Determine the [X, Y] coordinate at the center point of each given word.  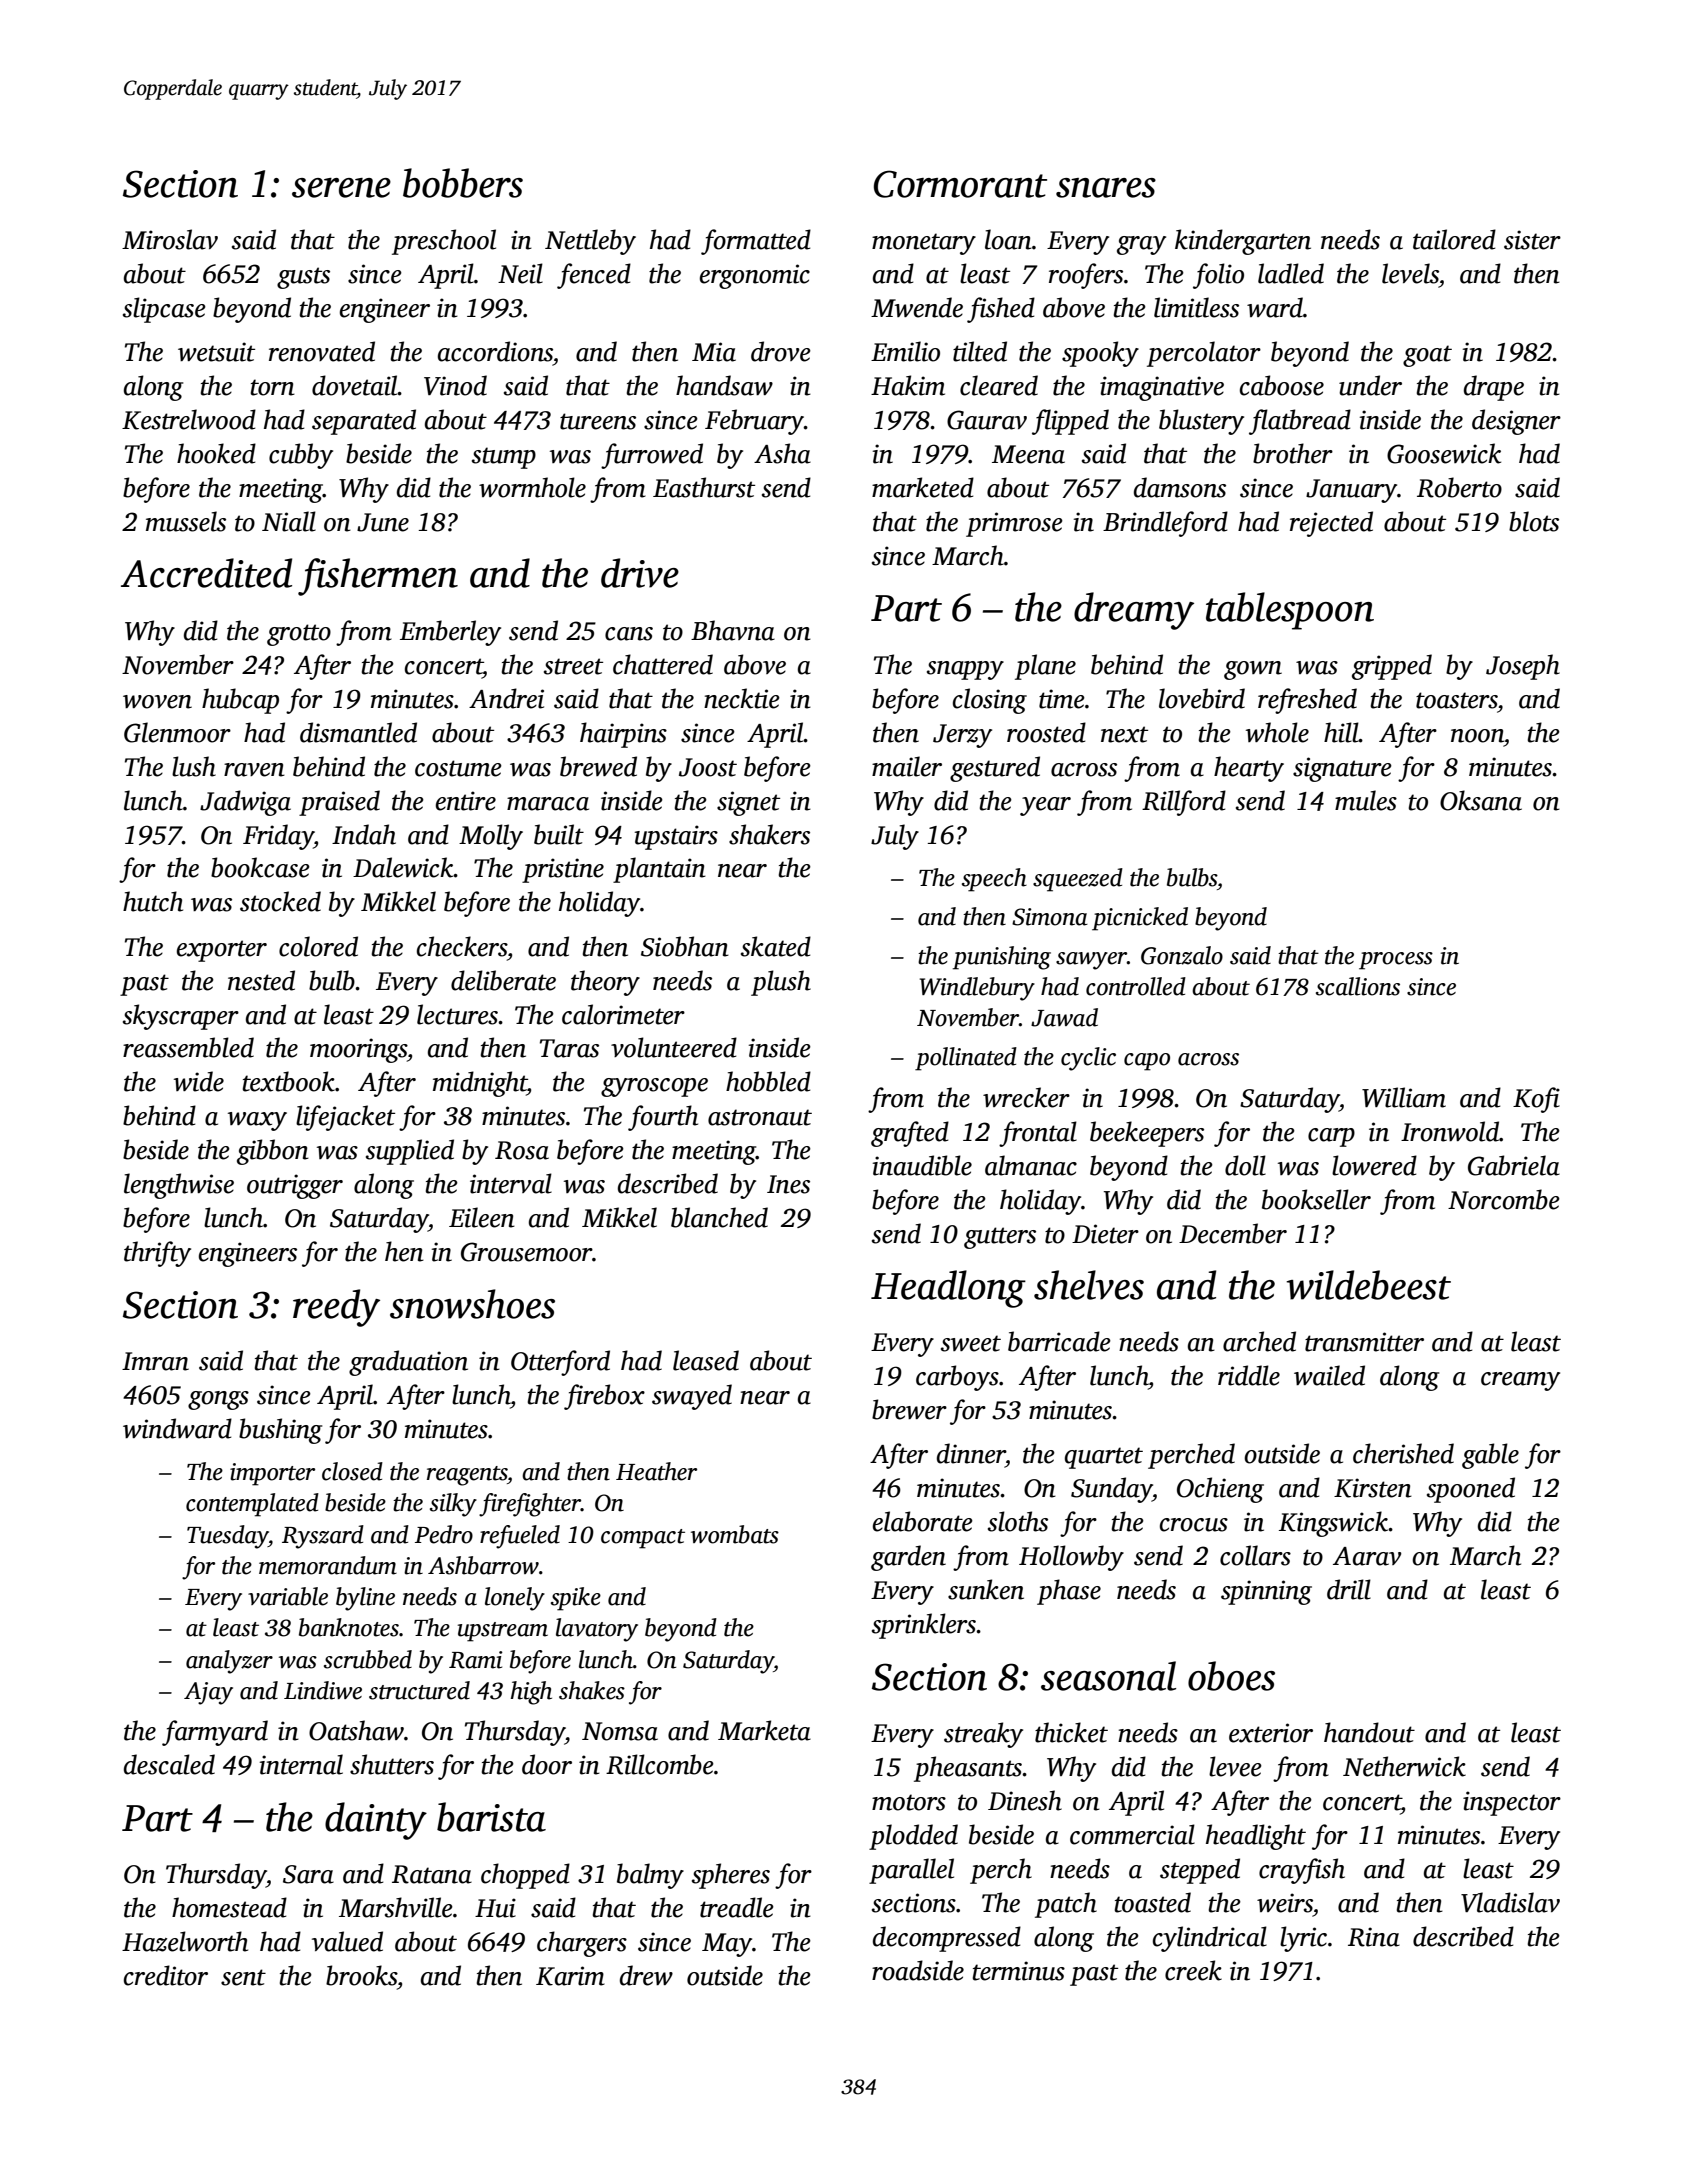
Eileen [482, 1217]
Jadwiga [245, 803]
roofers [1086, 276]
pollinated [966, 1059]
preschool [444, 242]
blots [1534, 521]
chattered [663, 664]
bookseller [1316, 1199]
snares [1106, 188]
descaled [169, 1764]
